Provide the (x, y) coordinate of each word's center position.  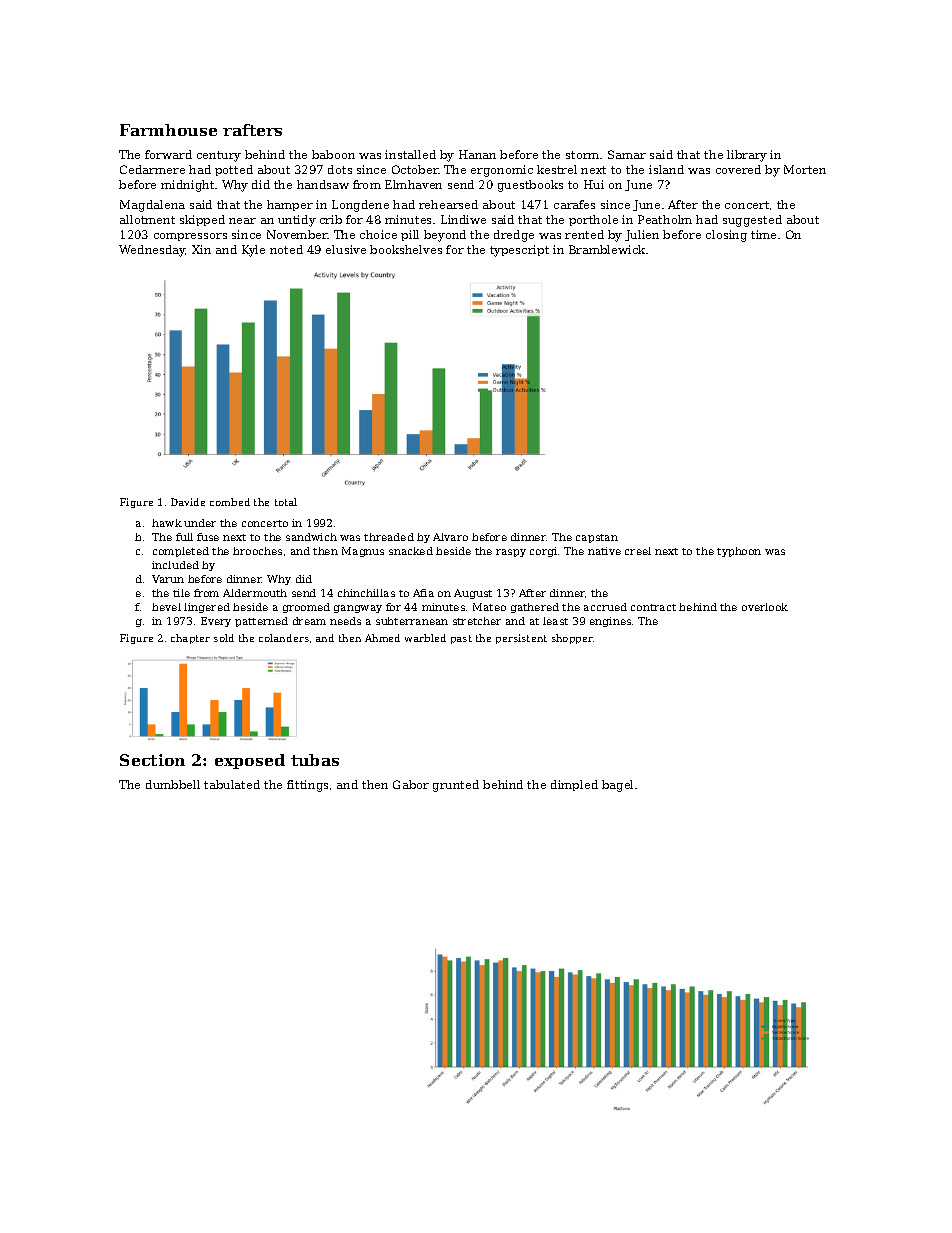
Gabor (411, 784)
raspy (511, 553)
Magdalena (152, 206)
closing (726, 236)
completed (181, 552)
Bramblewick (607, 249)
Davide (188, 502)
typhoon (739, 552)
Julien (642, 235)
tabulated (232, 784)
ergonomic (502, 171)
